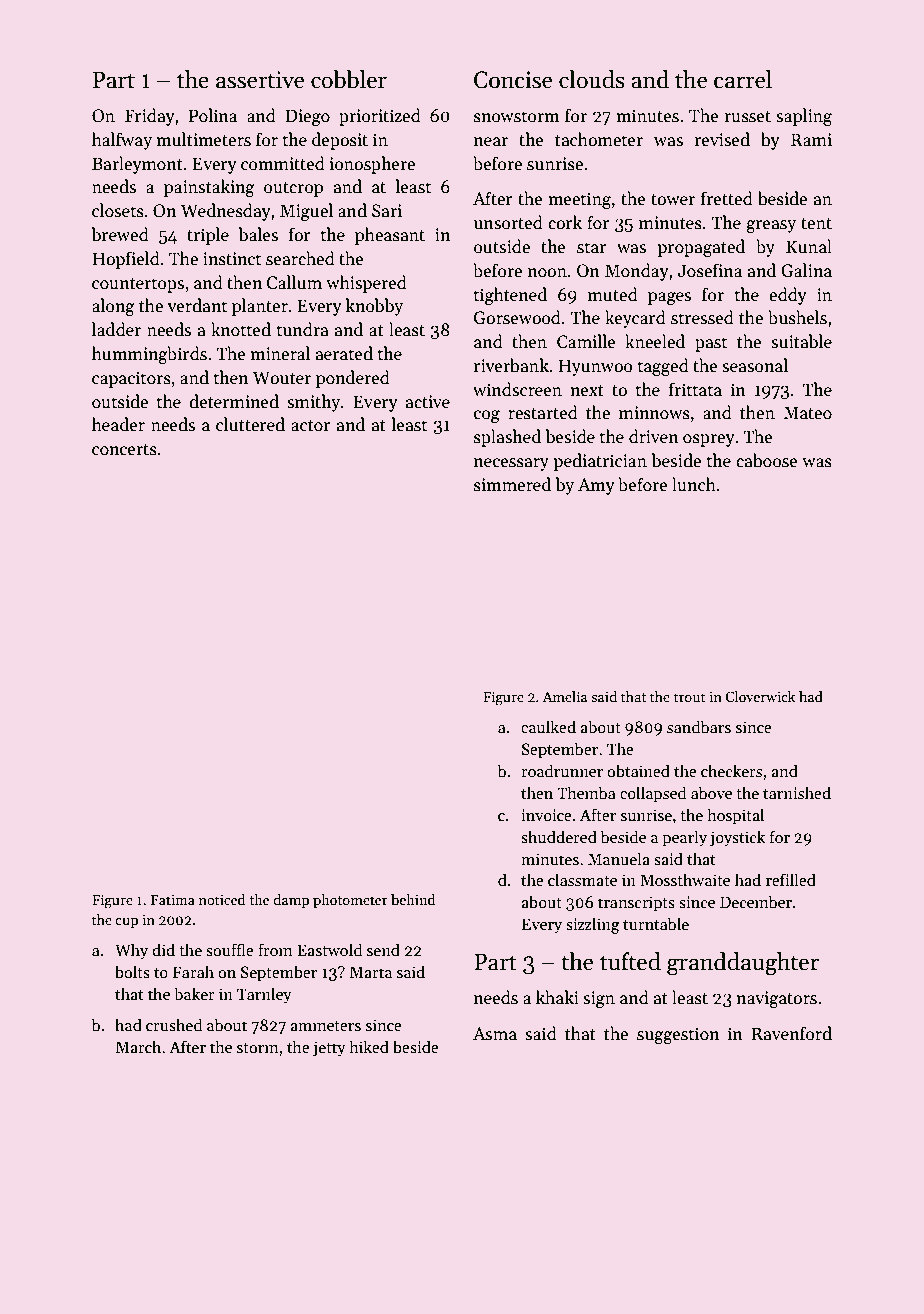 The image size is (924, 1314). Describe the element at coordinates (791, 879) in the image. I see `refilled` at that location.
